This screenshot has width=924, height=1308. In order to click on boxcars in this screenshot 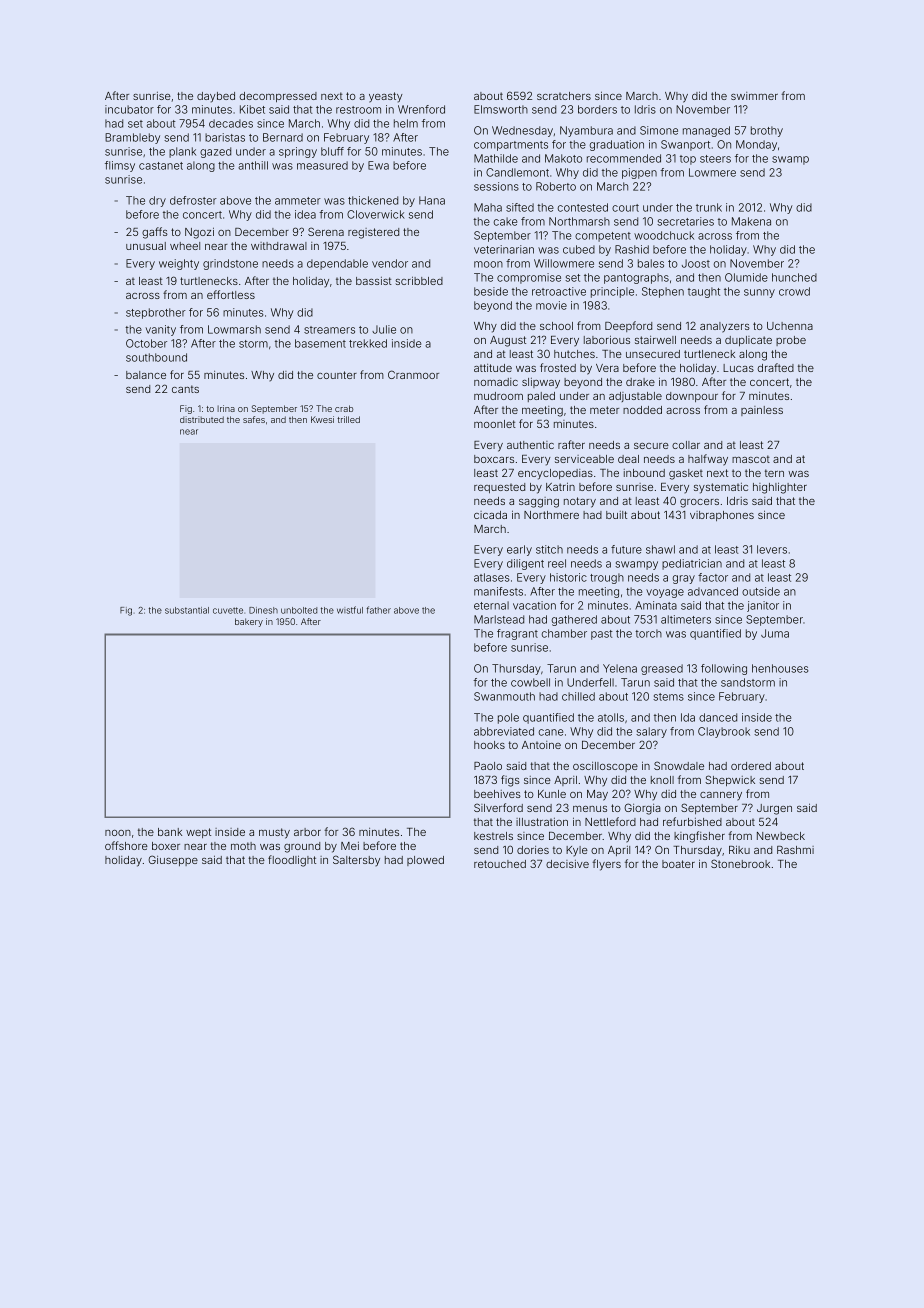, I will do `click(494, 459)`.
